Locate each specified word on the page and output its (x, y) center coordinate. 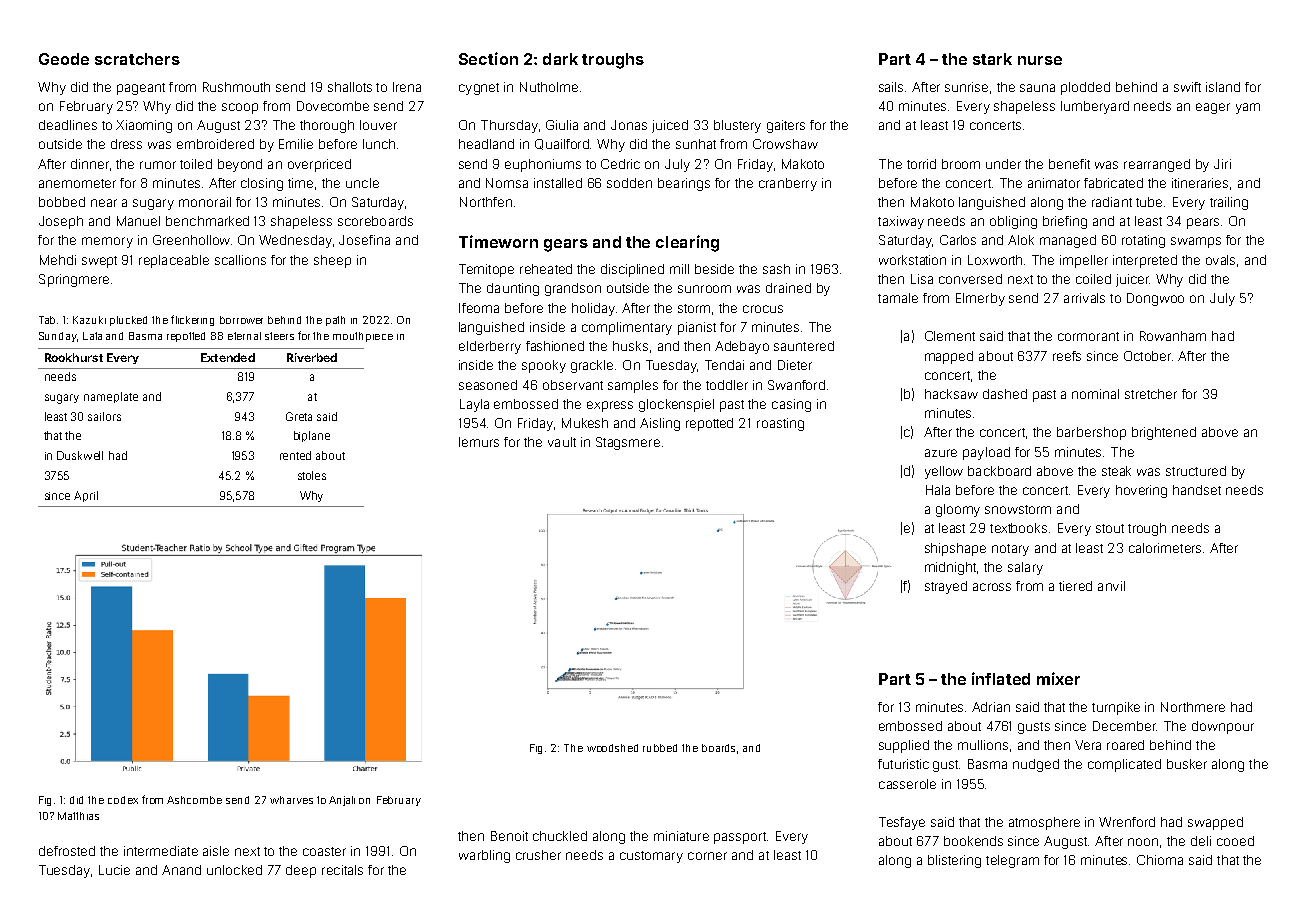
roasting (780, 424)
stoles (312, 475)
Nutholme (549, 87)
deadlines (68, 125)
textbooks (1018, 528)
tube (1149, 202)
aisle (216, 851)
